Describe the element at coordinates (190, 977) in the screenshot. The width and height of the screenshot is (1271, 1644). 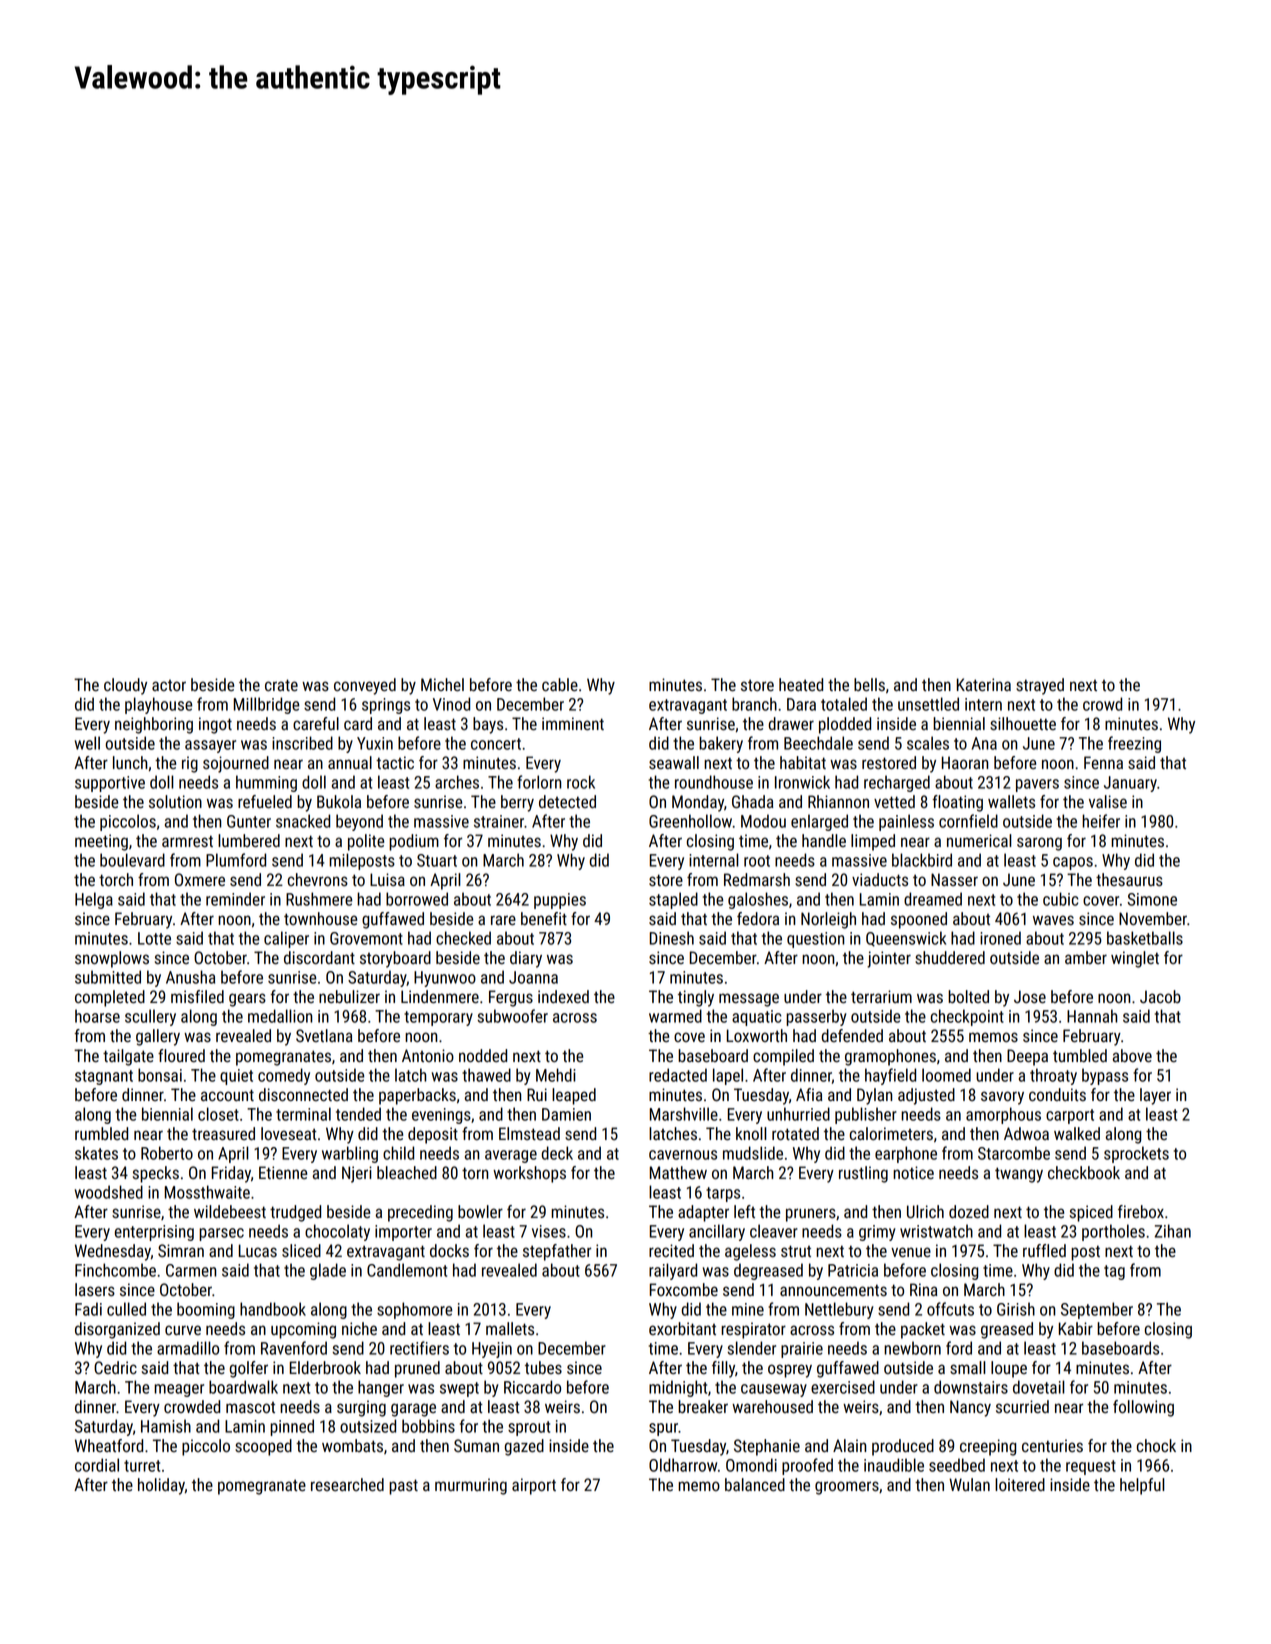
I see `Anusha` at that location.
